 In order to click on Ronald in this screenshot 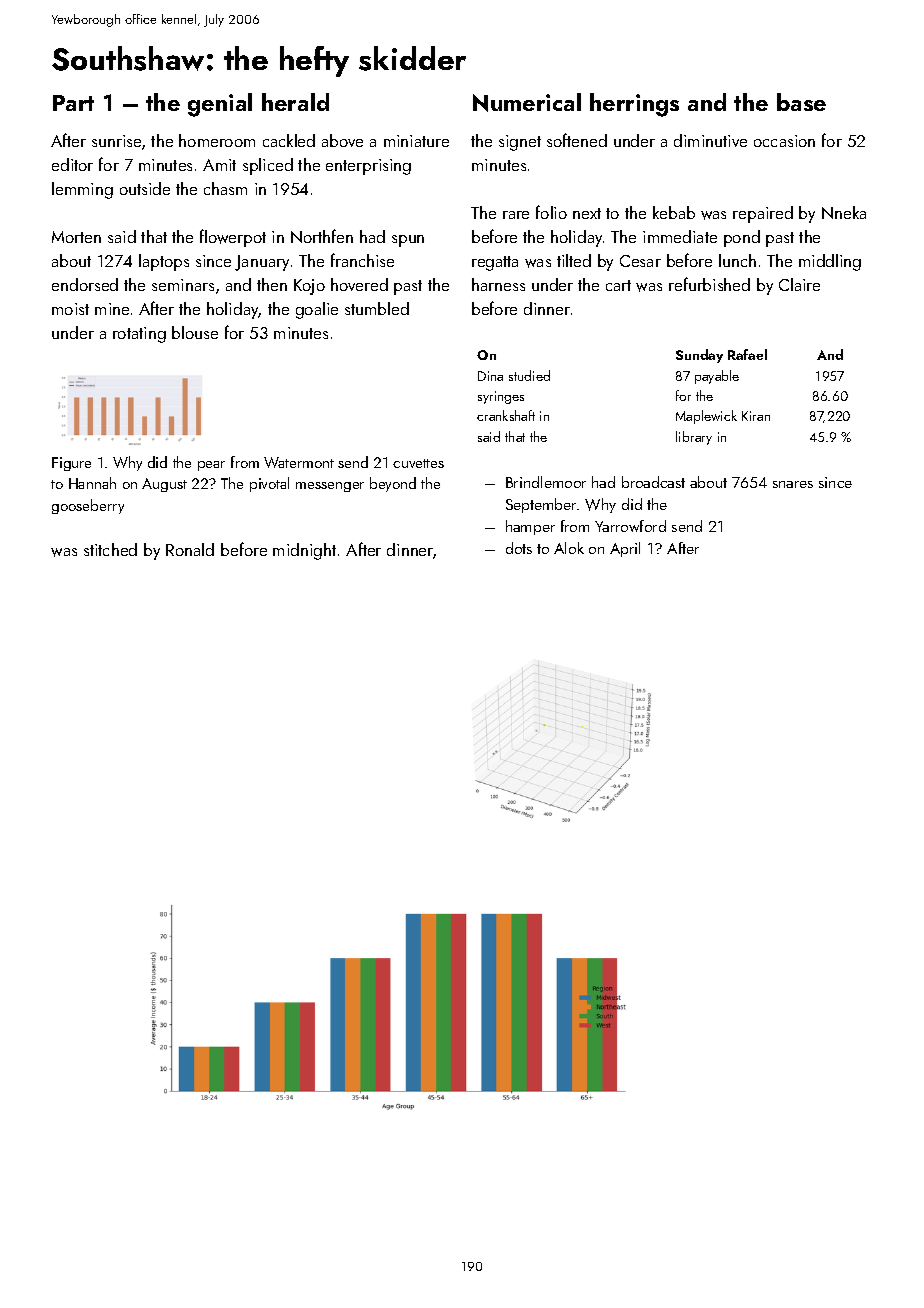, I will do `click(190, 549)`.
